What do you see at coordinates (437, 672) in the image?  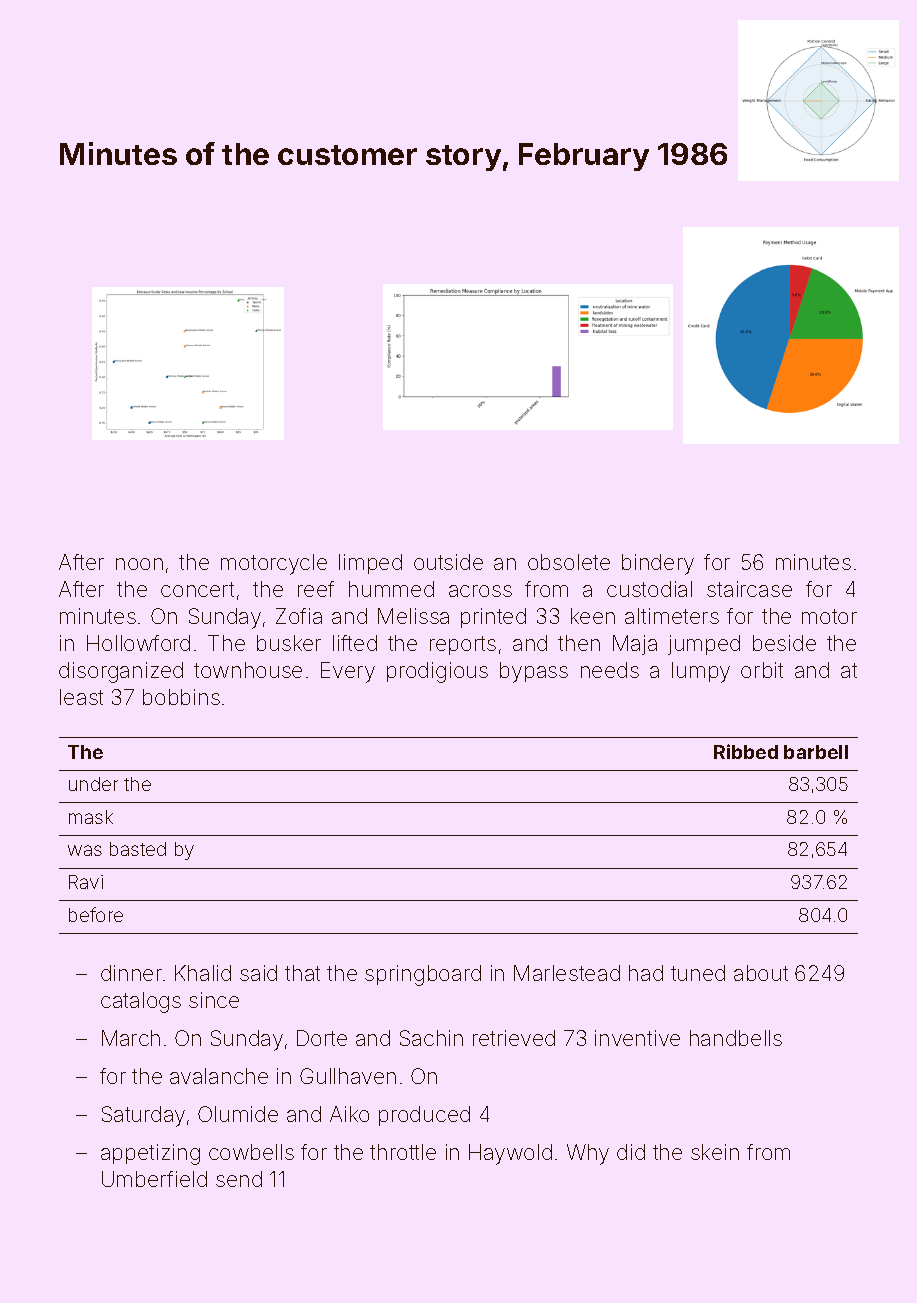 I see `prodigious` at bounding box center [437, 672].
